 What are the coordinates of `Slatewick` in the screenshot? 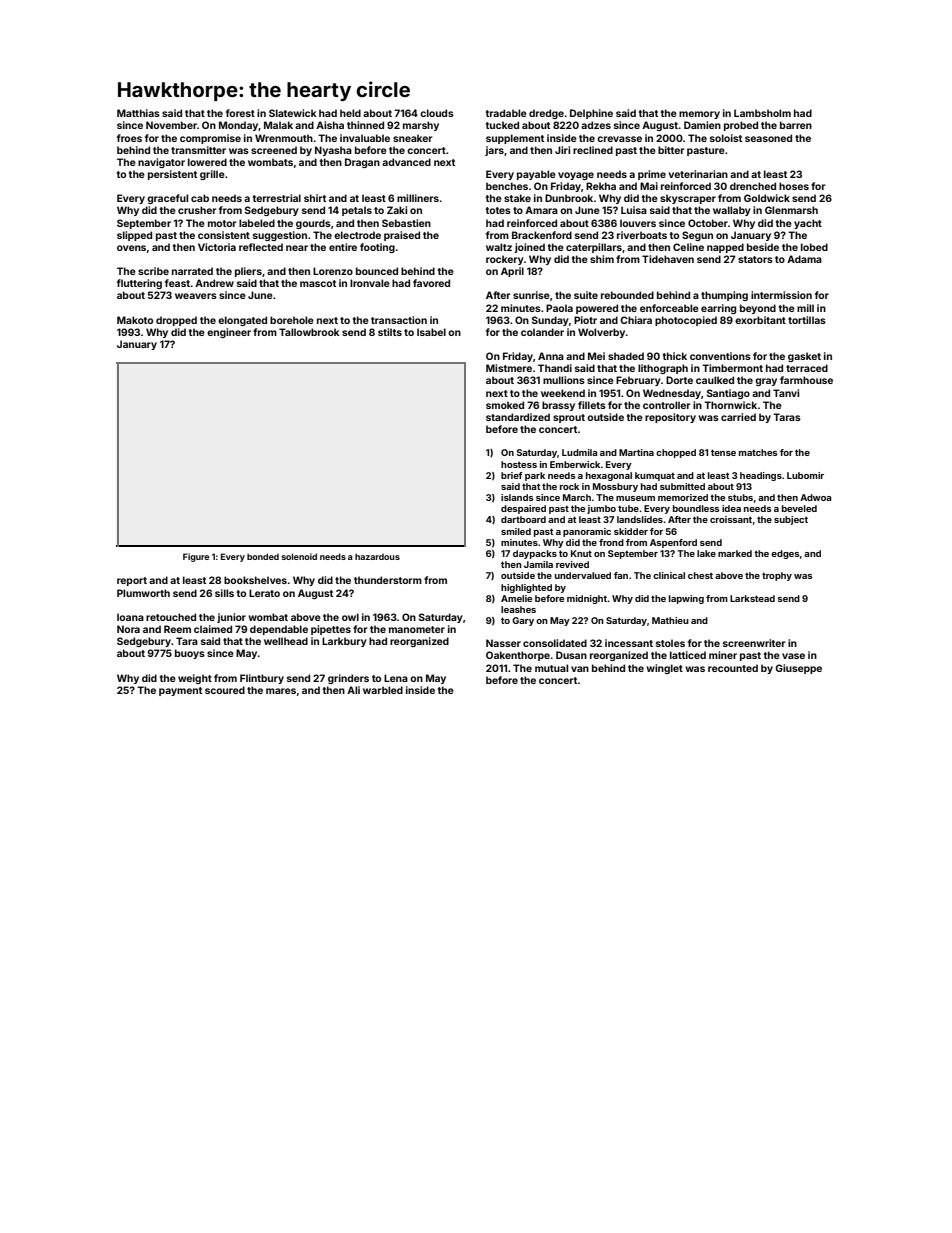 It's located at (293, 113).
